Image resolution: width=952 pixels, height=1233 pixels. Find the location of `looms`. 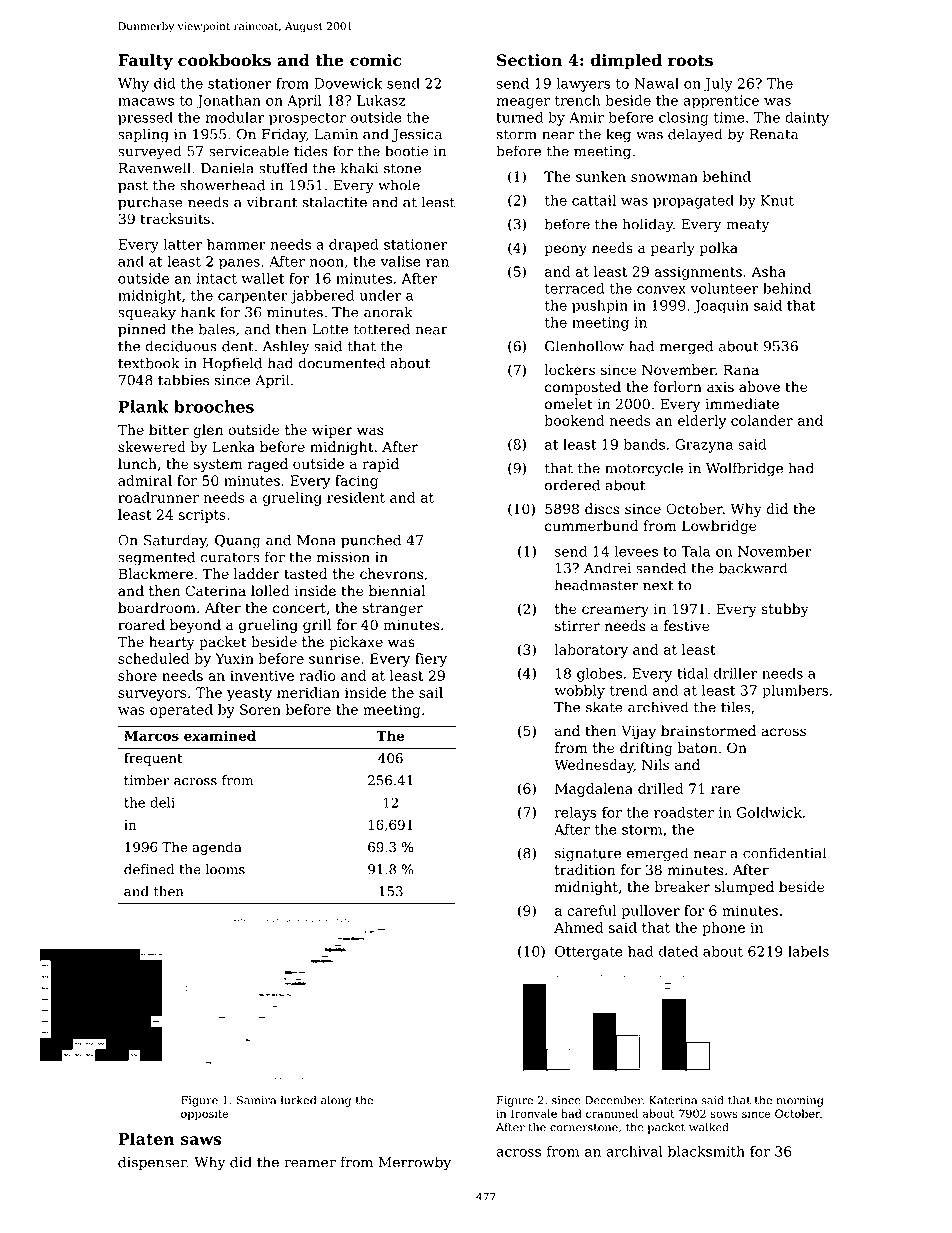

looms is located at coordinates (225, 869).
